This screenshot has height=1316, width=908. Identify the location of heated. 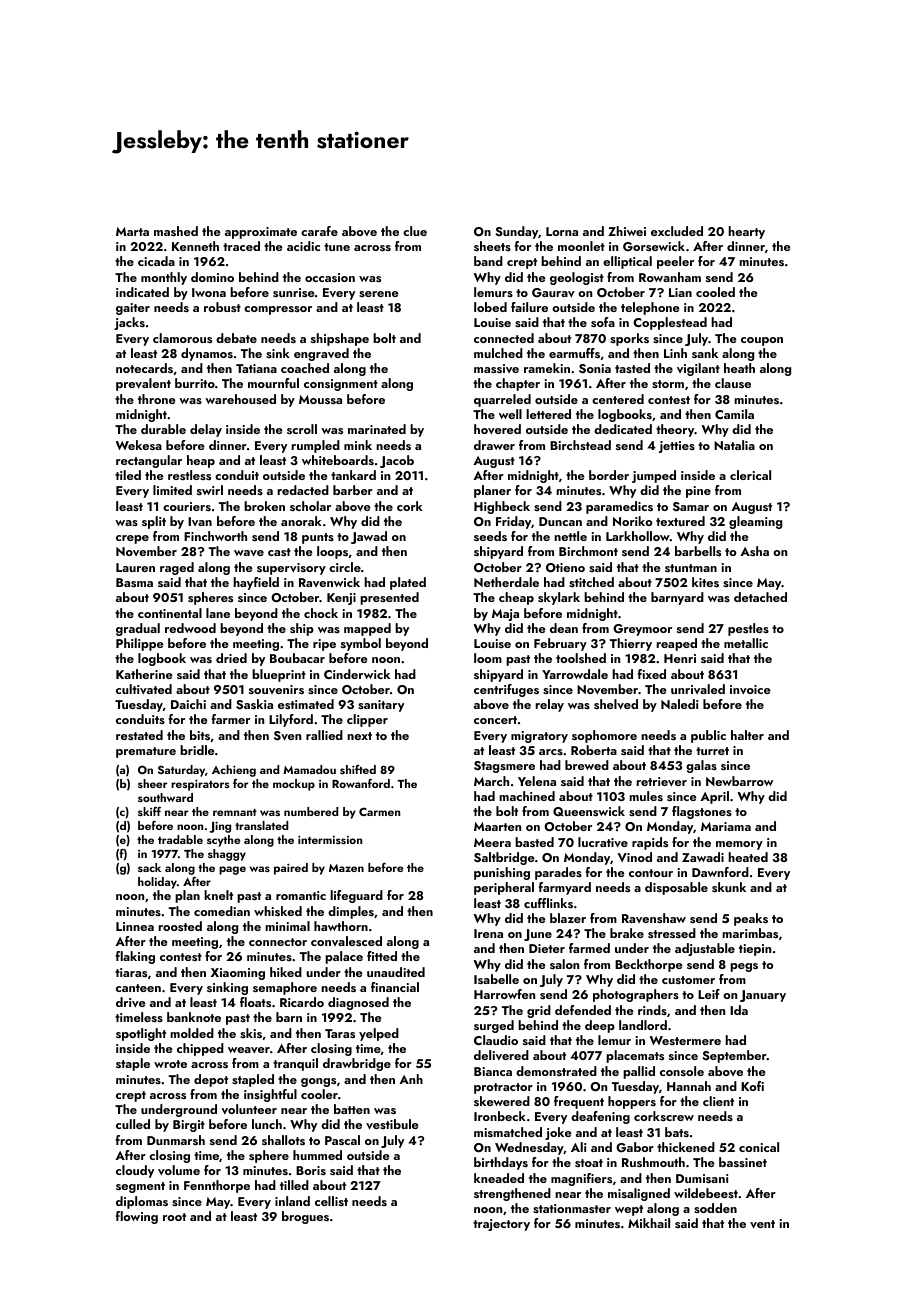
(748, 857).
